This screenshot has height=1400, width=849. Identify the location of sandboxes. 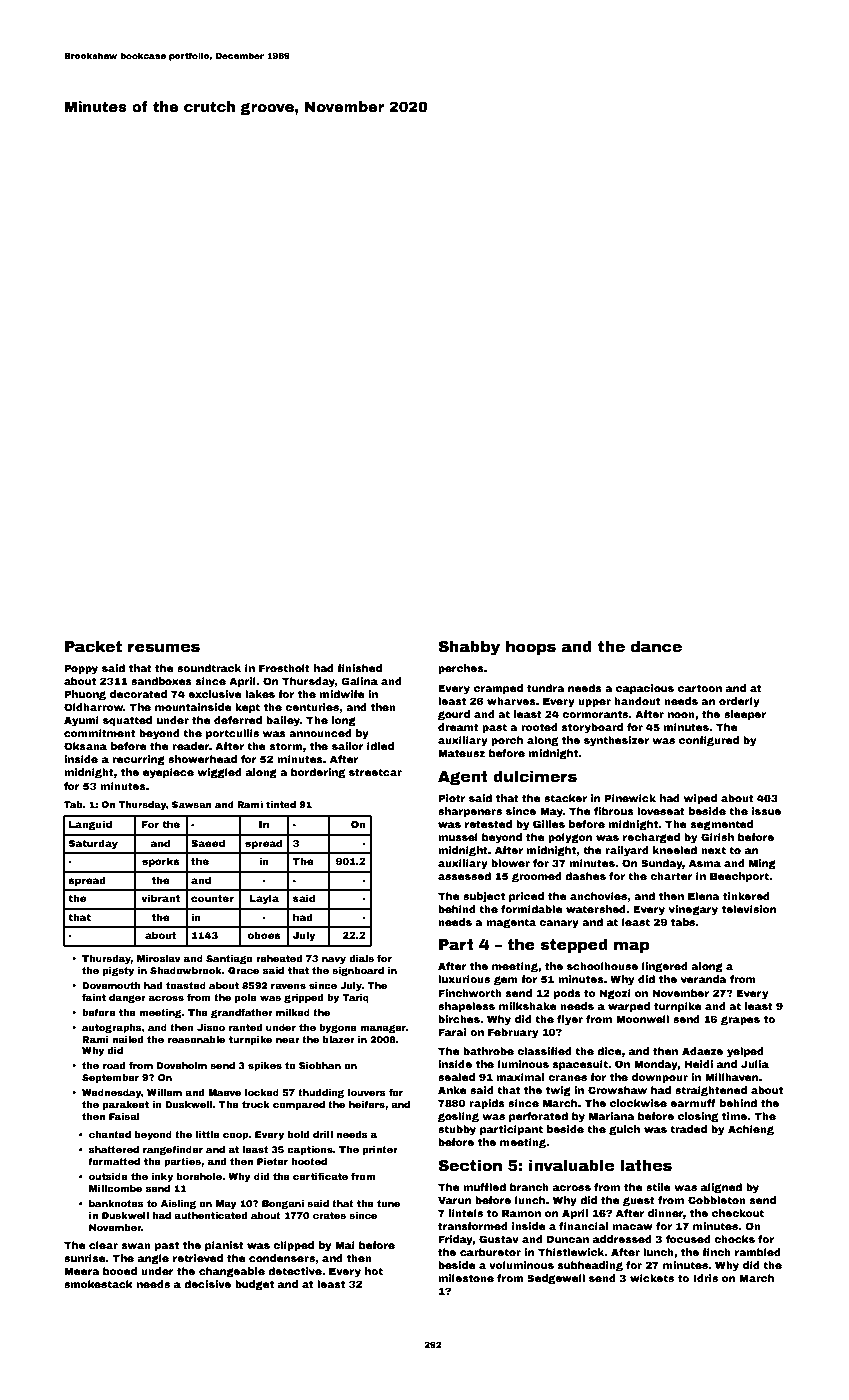
(161, 681).
